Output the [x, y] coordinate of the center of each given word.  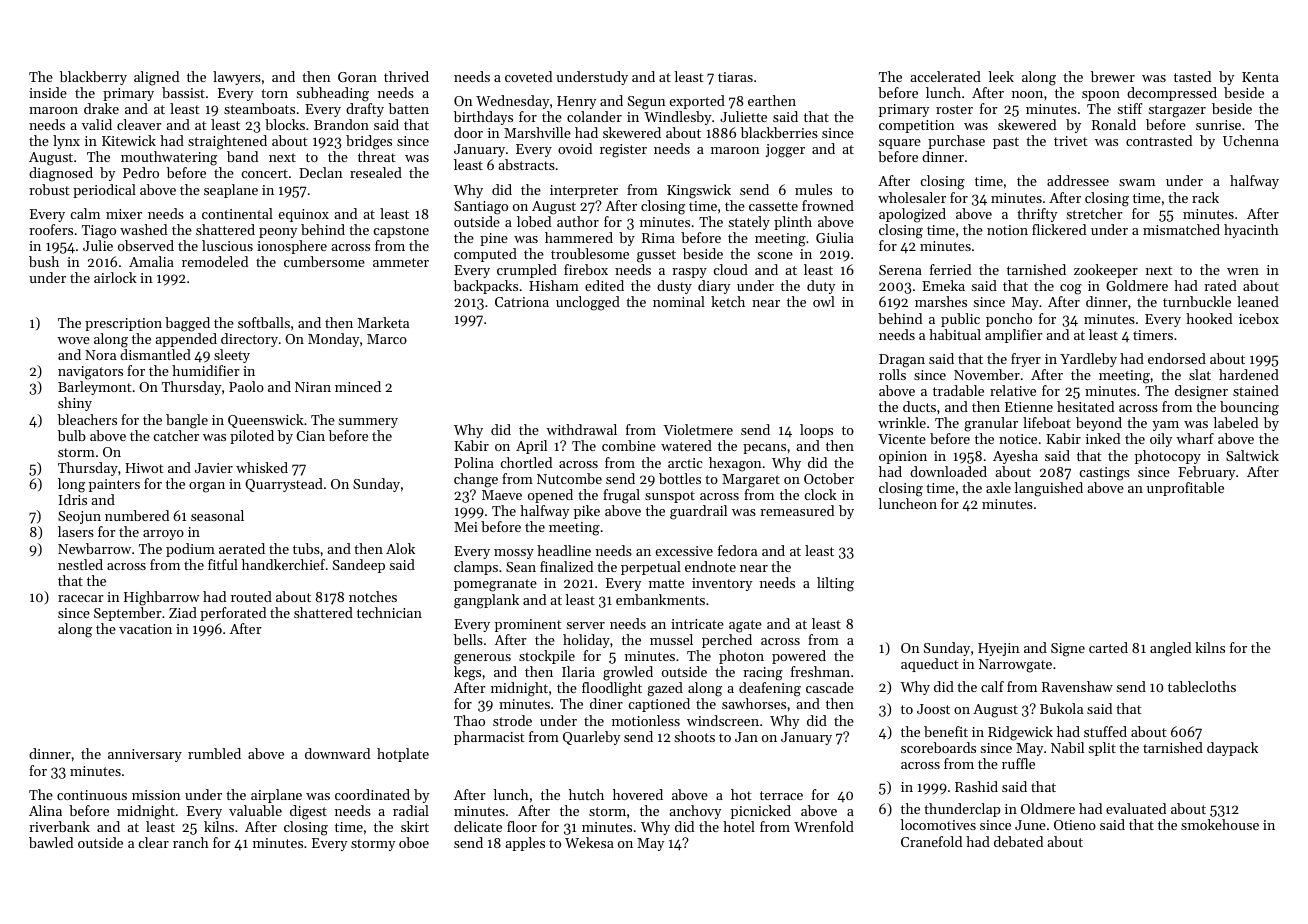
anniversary [145, 755]
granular [991, 424]
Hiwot [144, 468]
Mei [466, 527]
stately [749, 223]
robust [49, 189]
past [1006, 143]
